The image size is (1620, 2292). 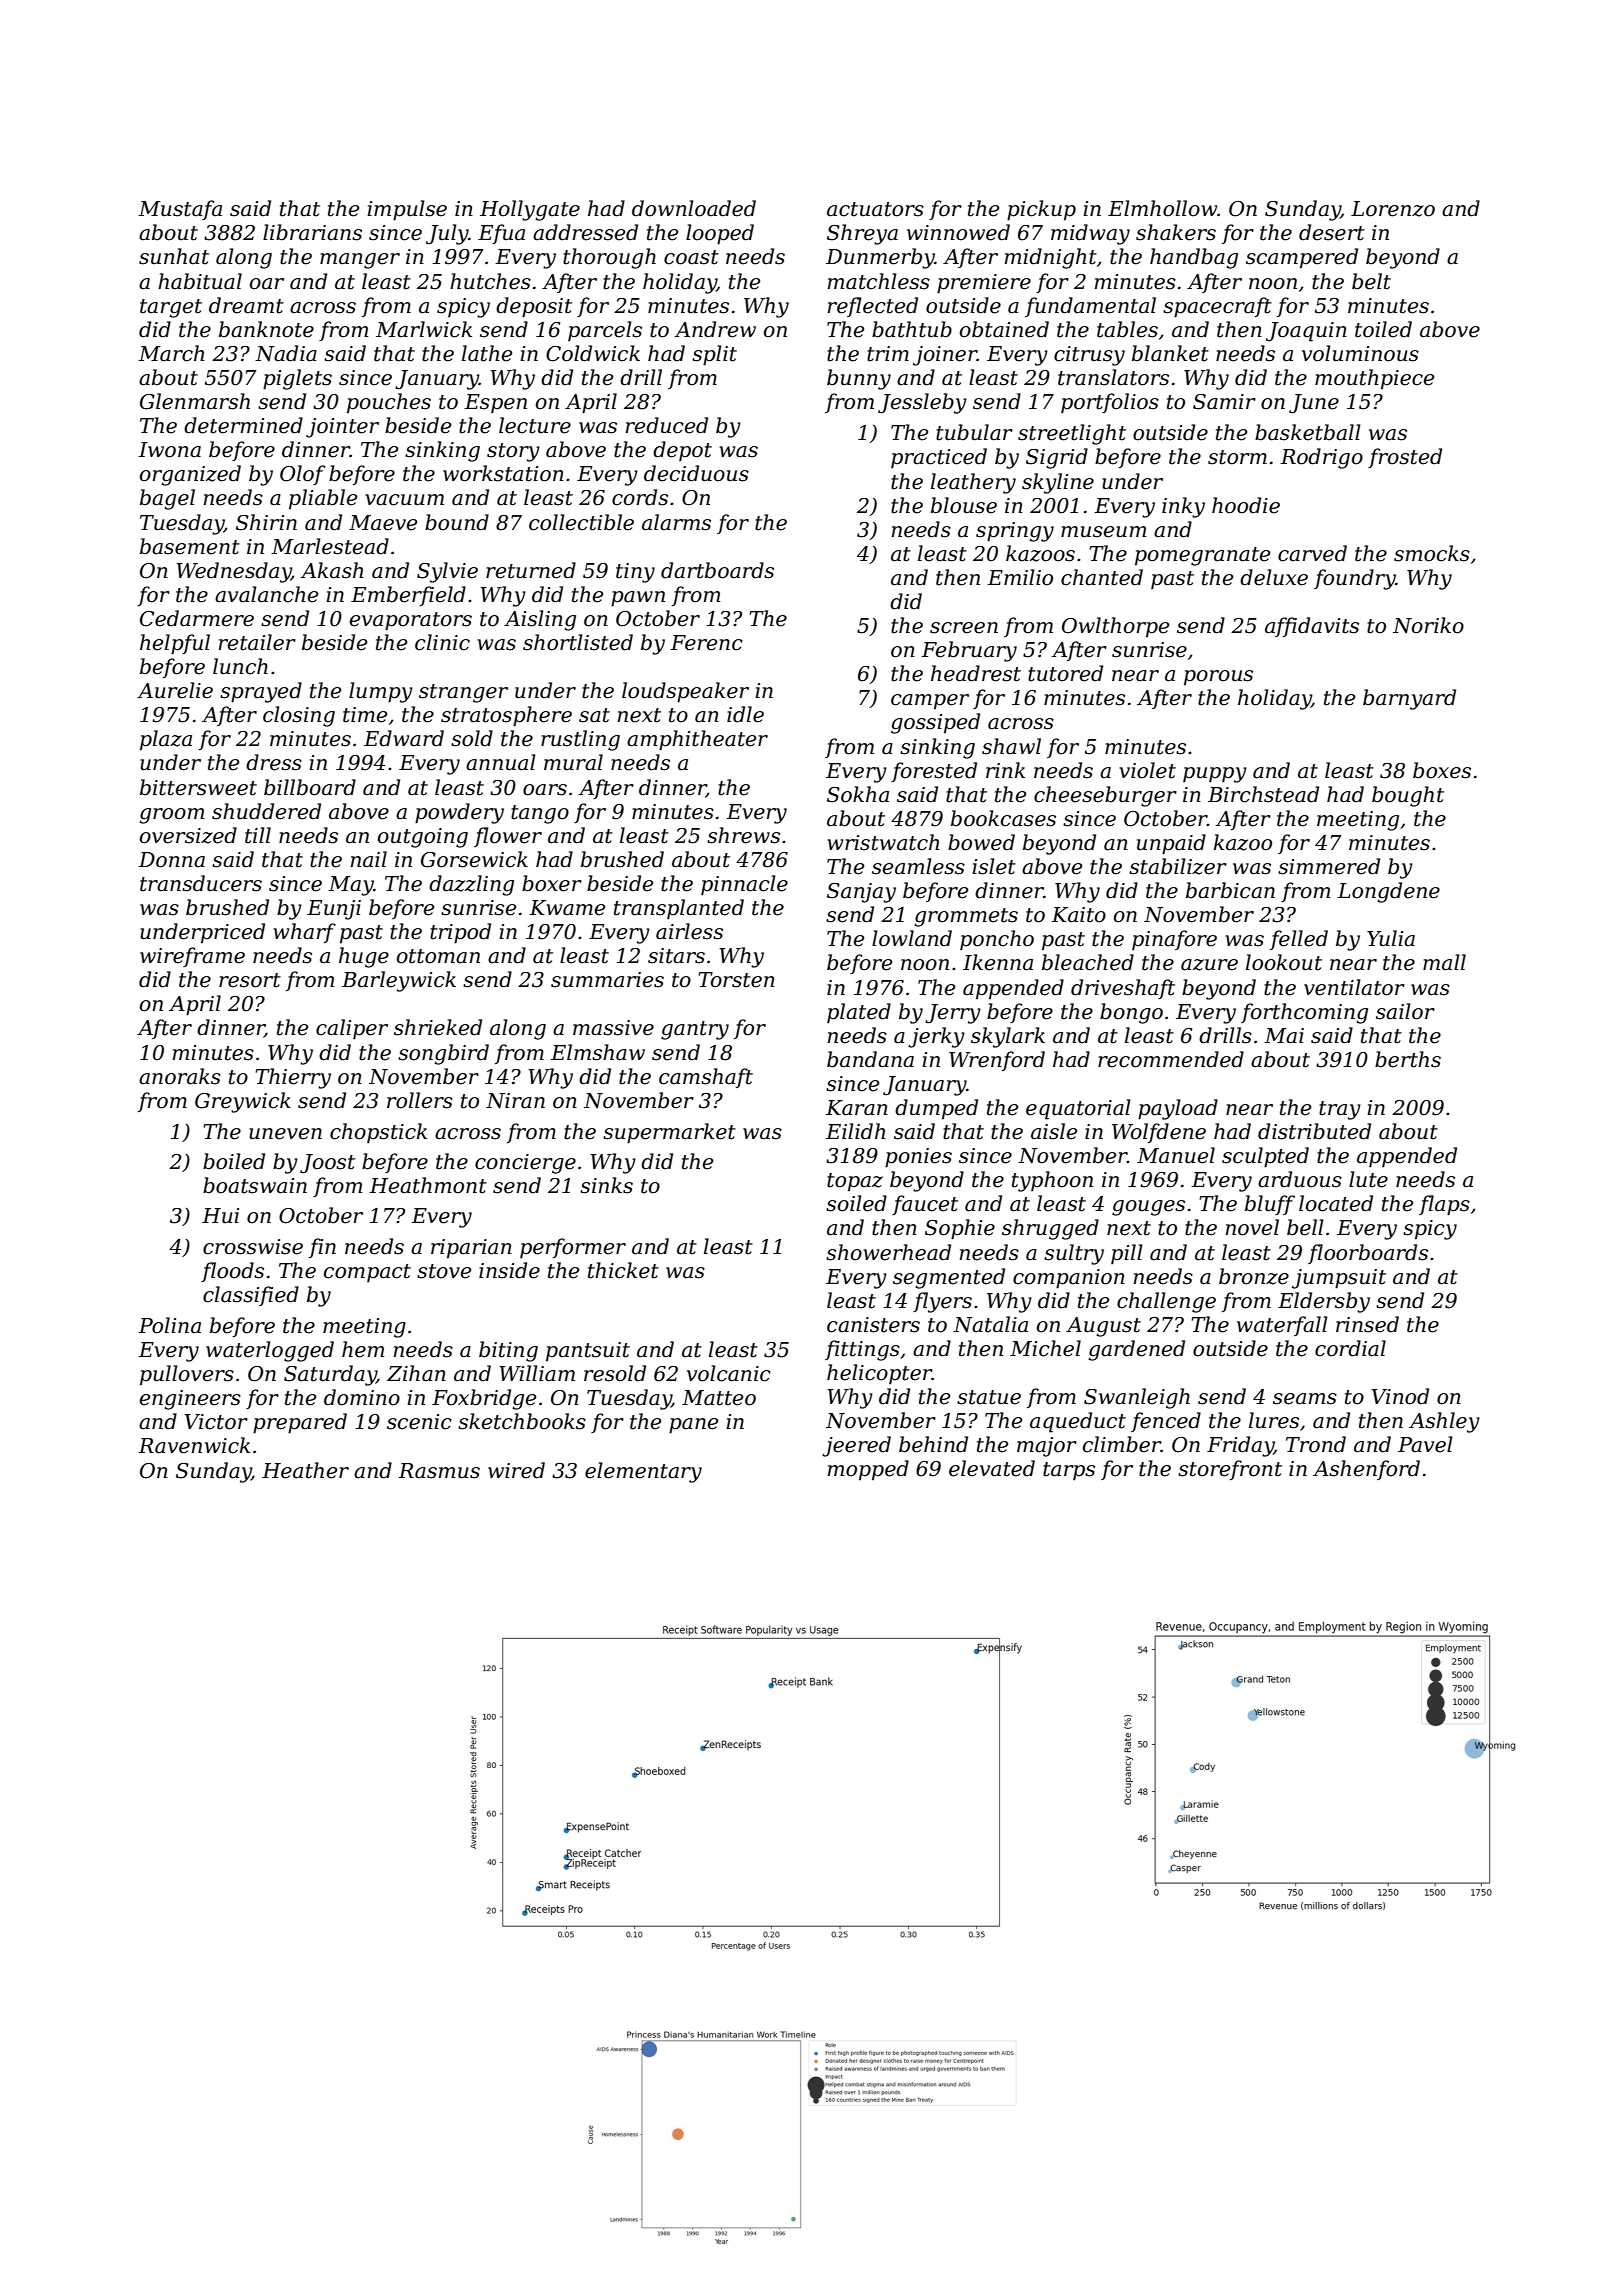 I want to click on smocks, so click(x=1432, y=553).
